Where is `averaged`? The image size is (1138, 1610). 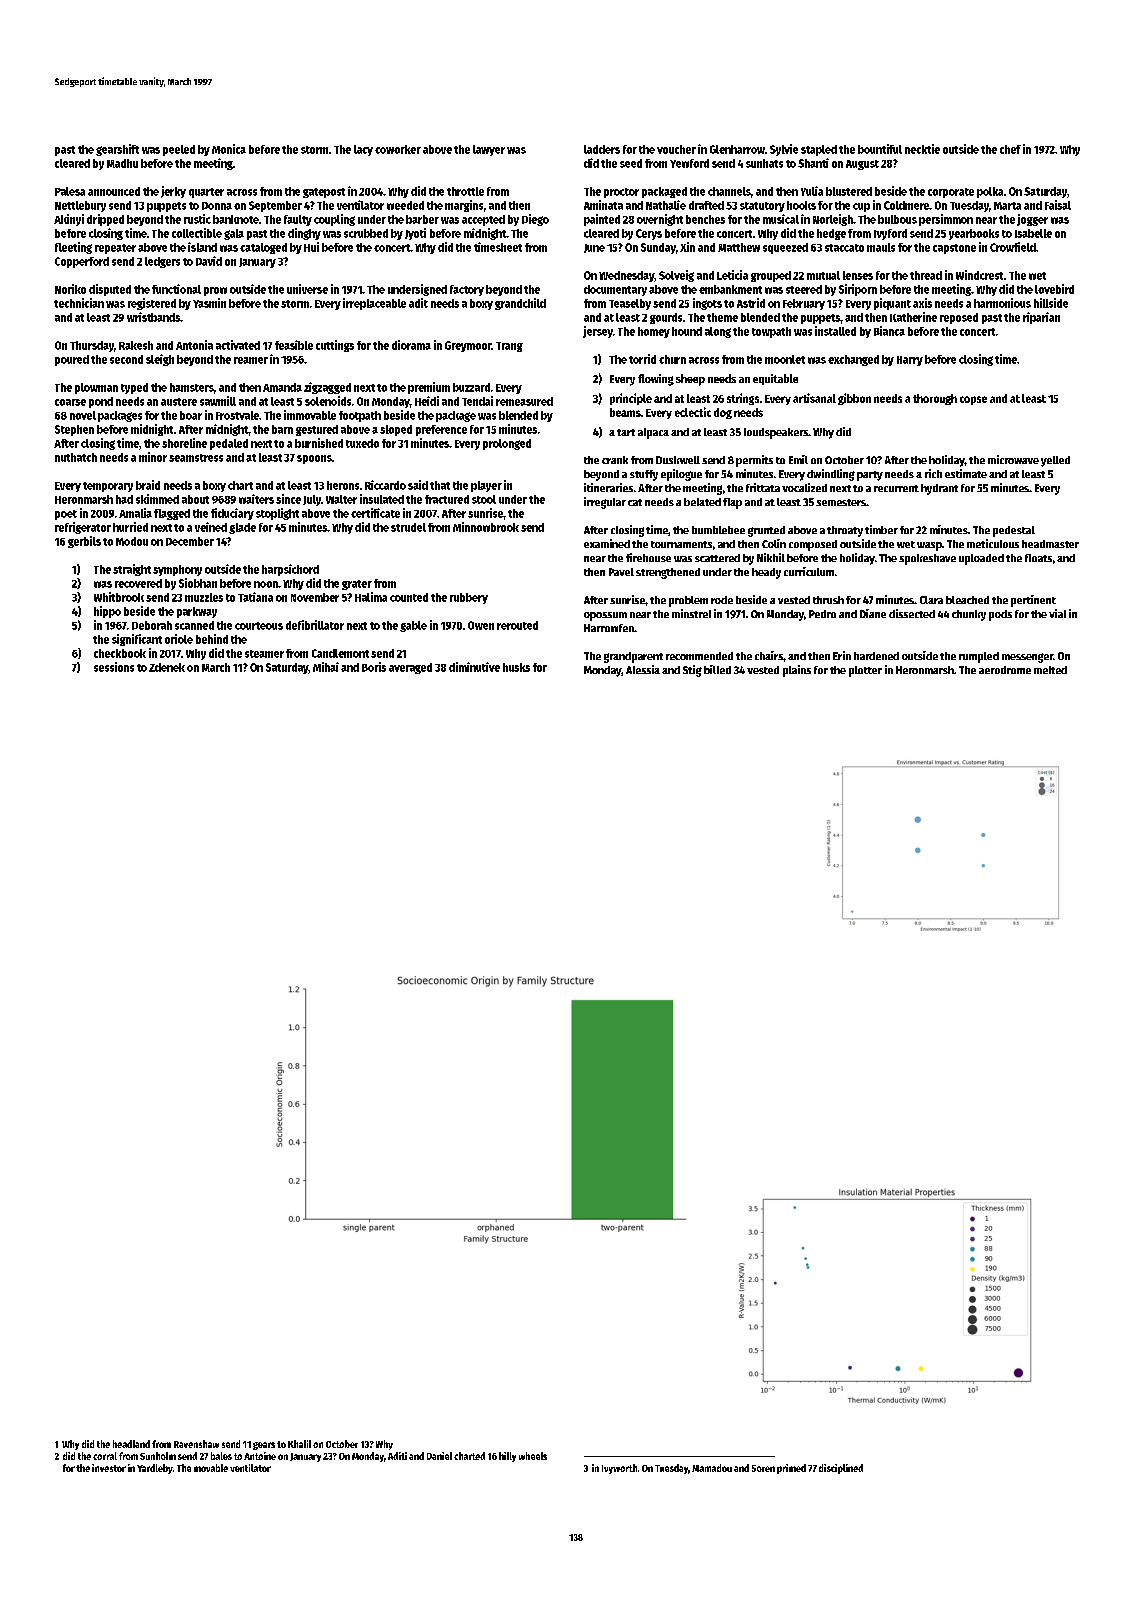
averaged is located at coordinates (410, 668).
